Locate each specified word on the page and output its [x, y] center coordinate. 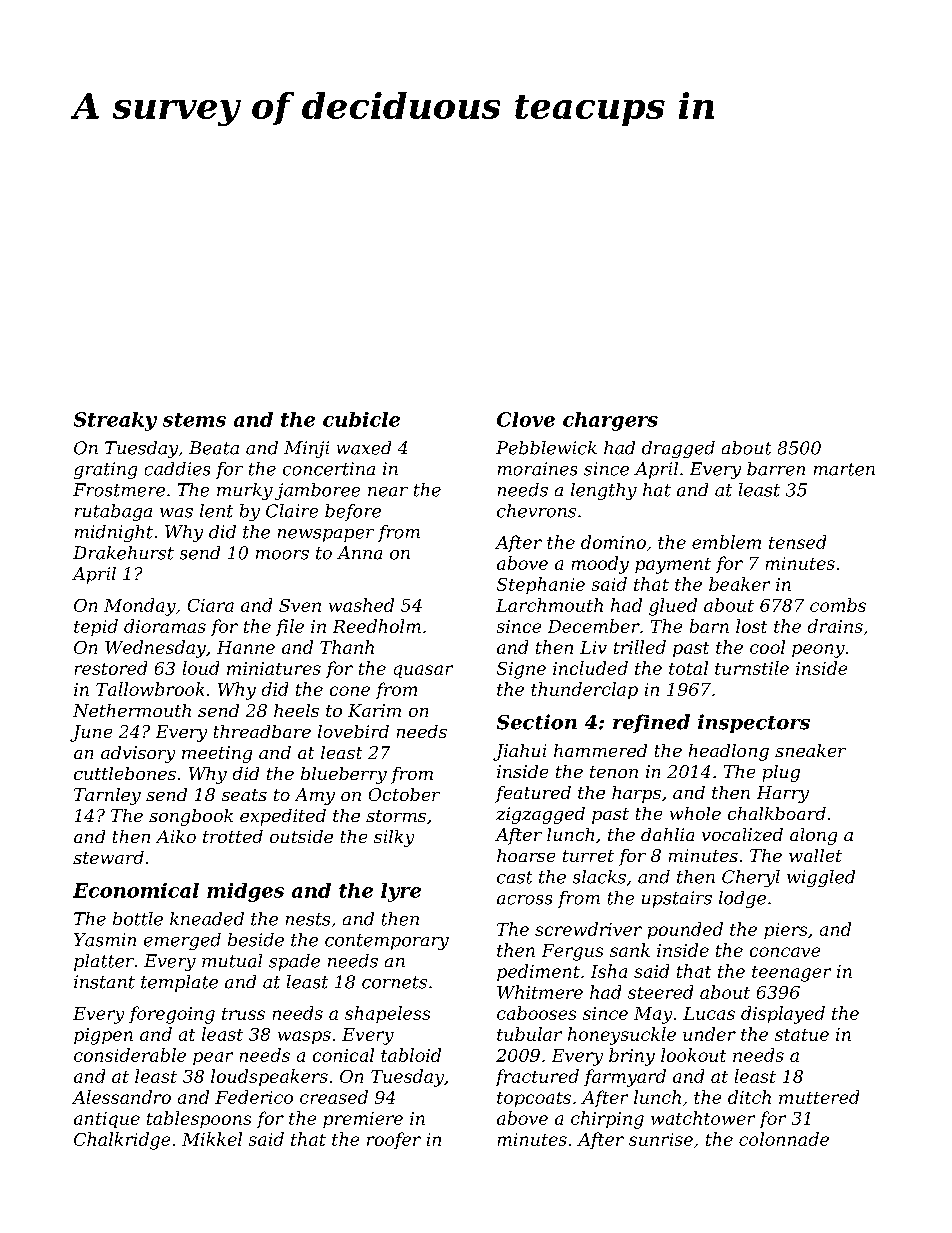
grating [105, 470]
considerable [130, 1055]
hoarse [526, 855]
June [91, 733]
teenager [791, 974]
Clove [526, 419]
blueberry [344, 775]
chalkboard [777, 813]
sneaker [810, 750]
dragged [678, 449]
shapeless [387, 1014]
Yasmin [105, 940]
